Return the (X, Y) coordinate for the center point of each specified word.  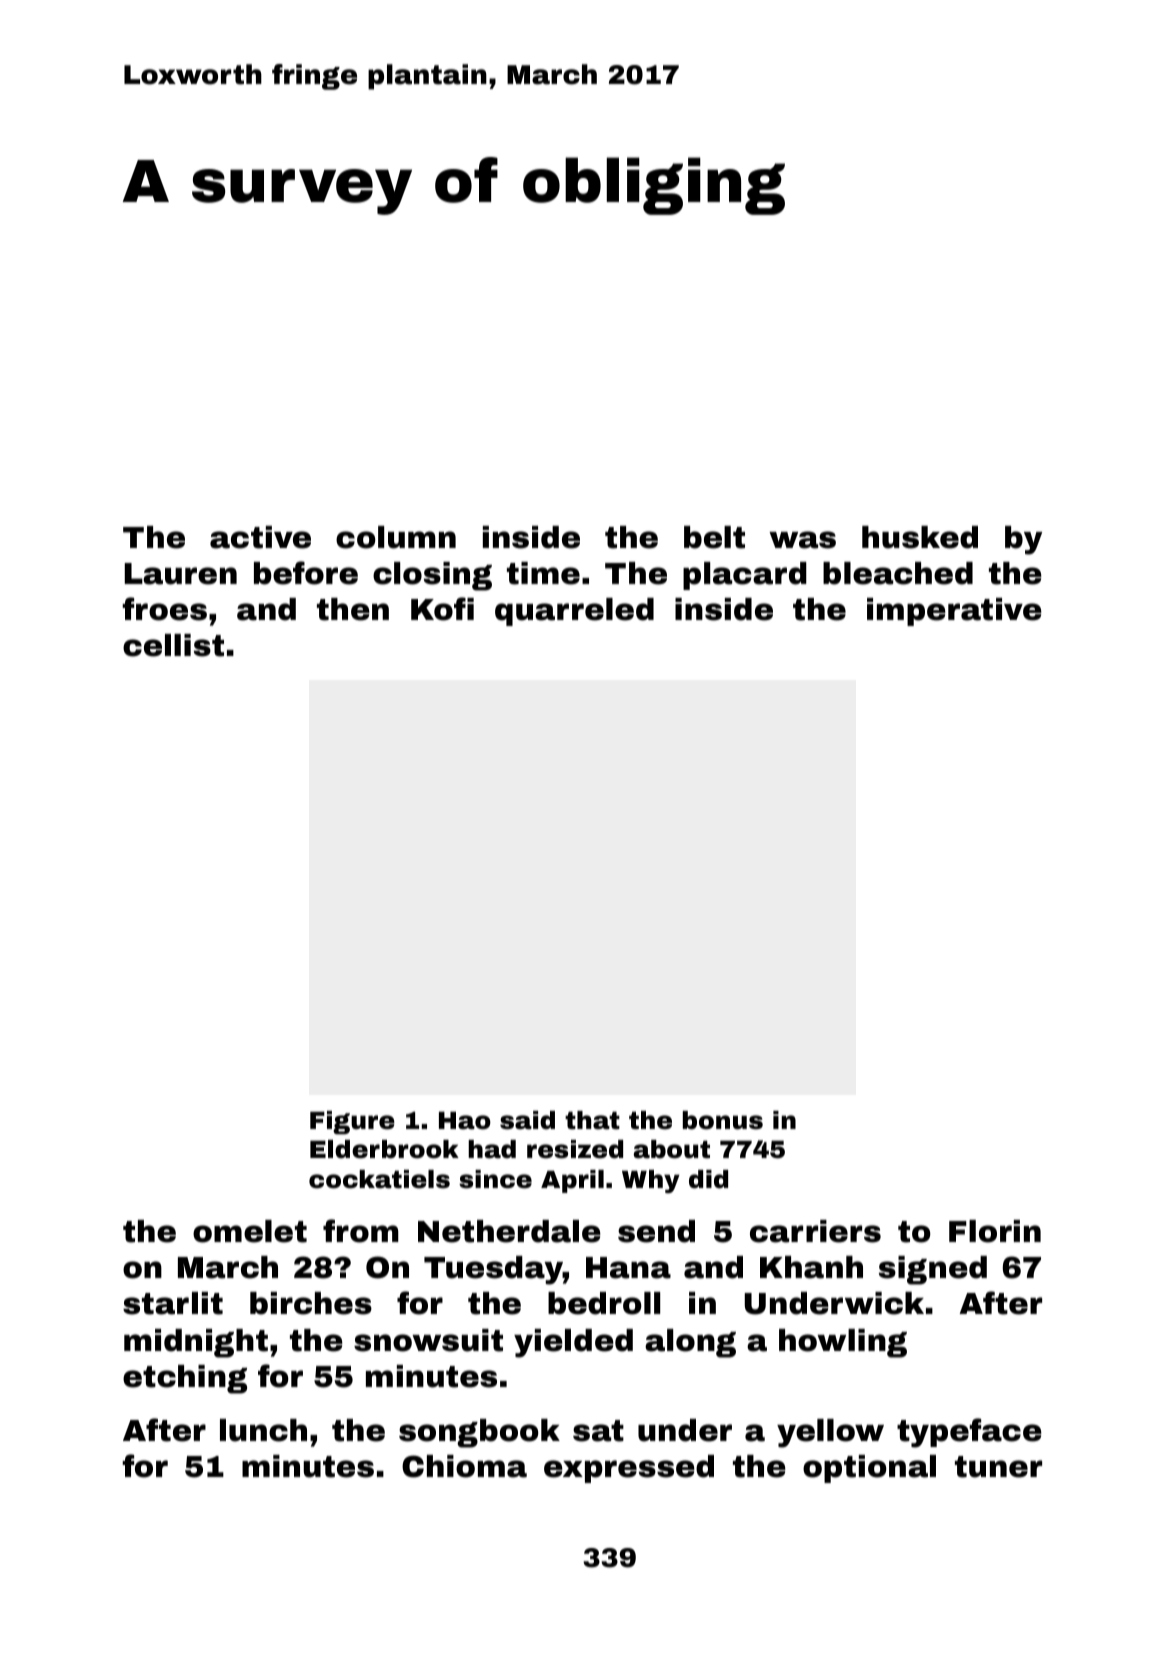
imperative (954, 612)
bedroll (604, 1303)
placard (745, 576)
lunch (263, 1430)
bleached (898, 573)
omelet (250, 1231)
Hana (628, 1268)
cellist (173, 645)
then (353, 609)
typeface (969, 1433)
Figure (352, 1123)
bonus (723, 1120)
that (592, 1120)
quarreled (574, 612)
